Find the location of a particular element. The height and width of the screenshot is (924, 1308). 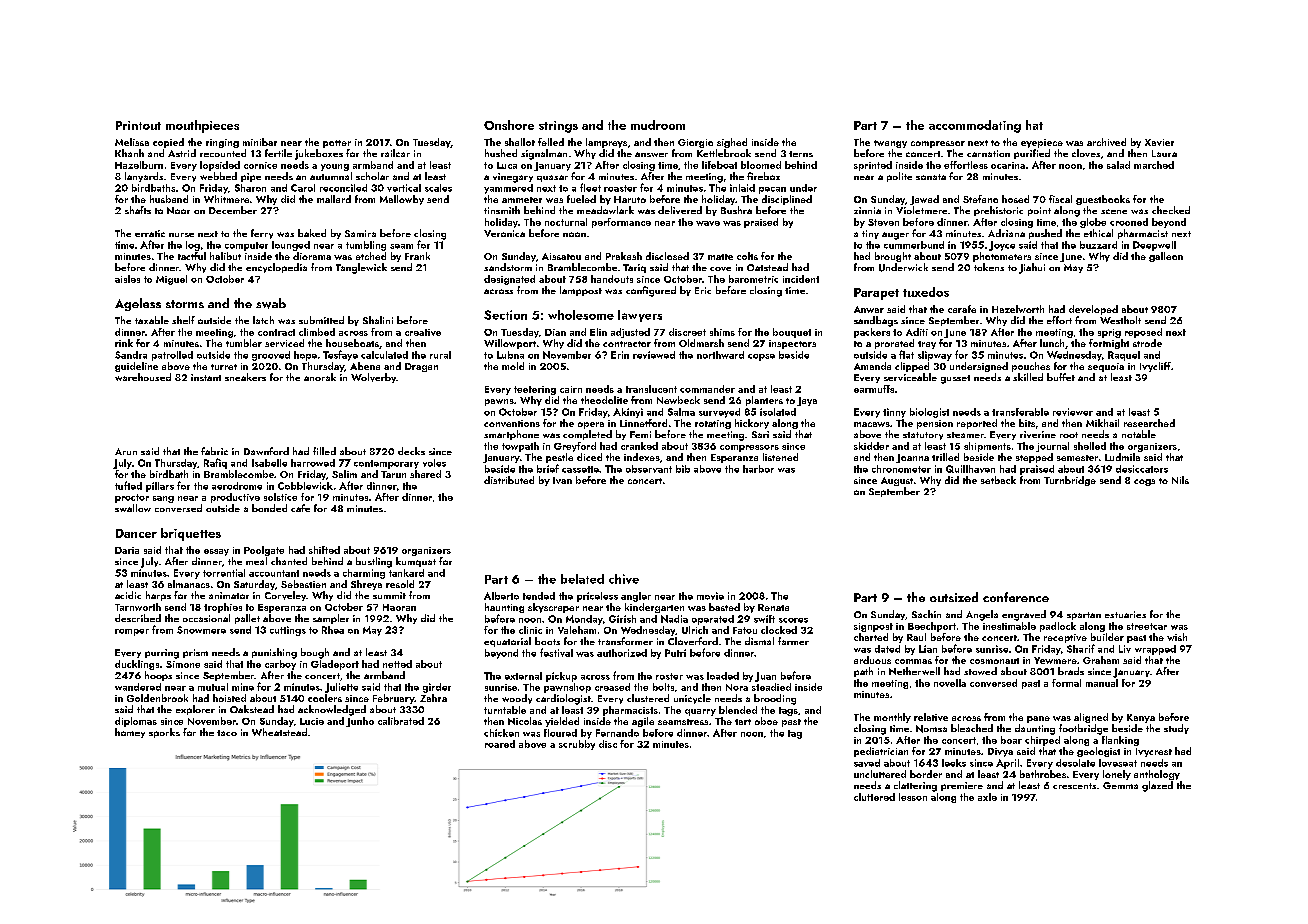

manual is located at coordinates (1102, 683).
